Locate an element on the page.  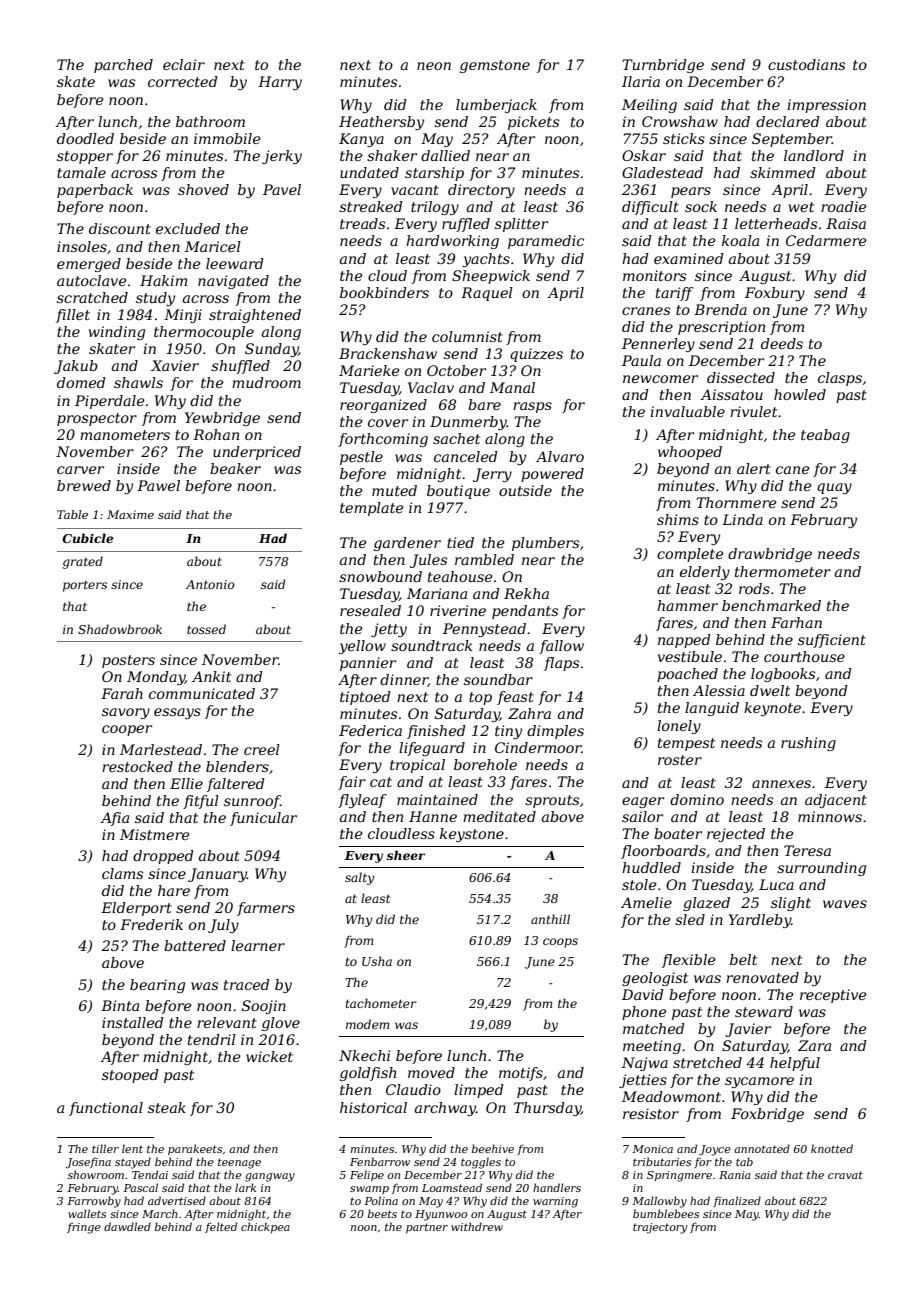
fillet is located at coordinates (73, 316).
